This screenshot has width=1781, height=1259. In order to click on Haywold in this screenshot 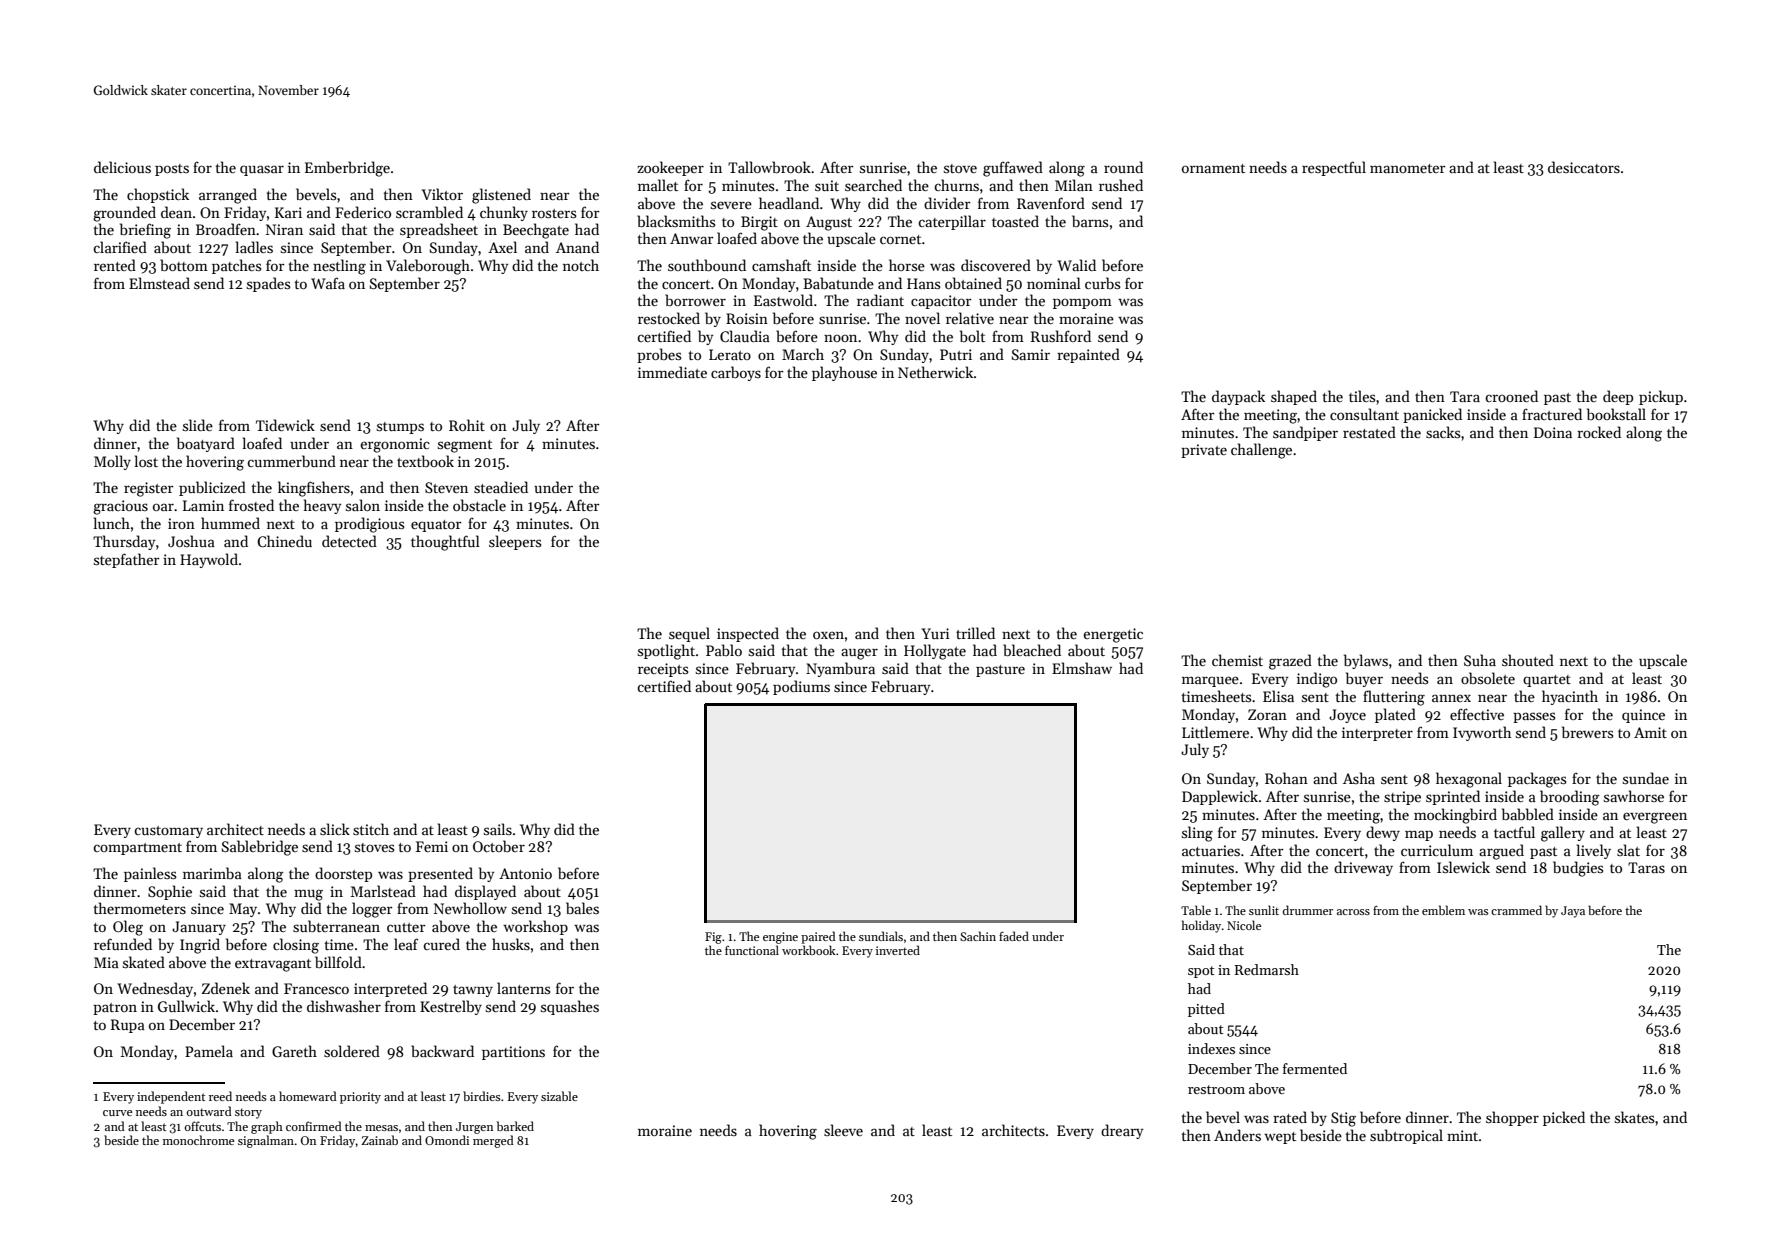, I will do `click(209, 560)`.
